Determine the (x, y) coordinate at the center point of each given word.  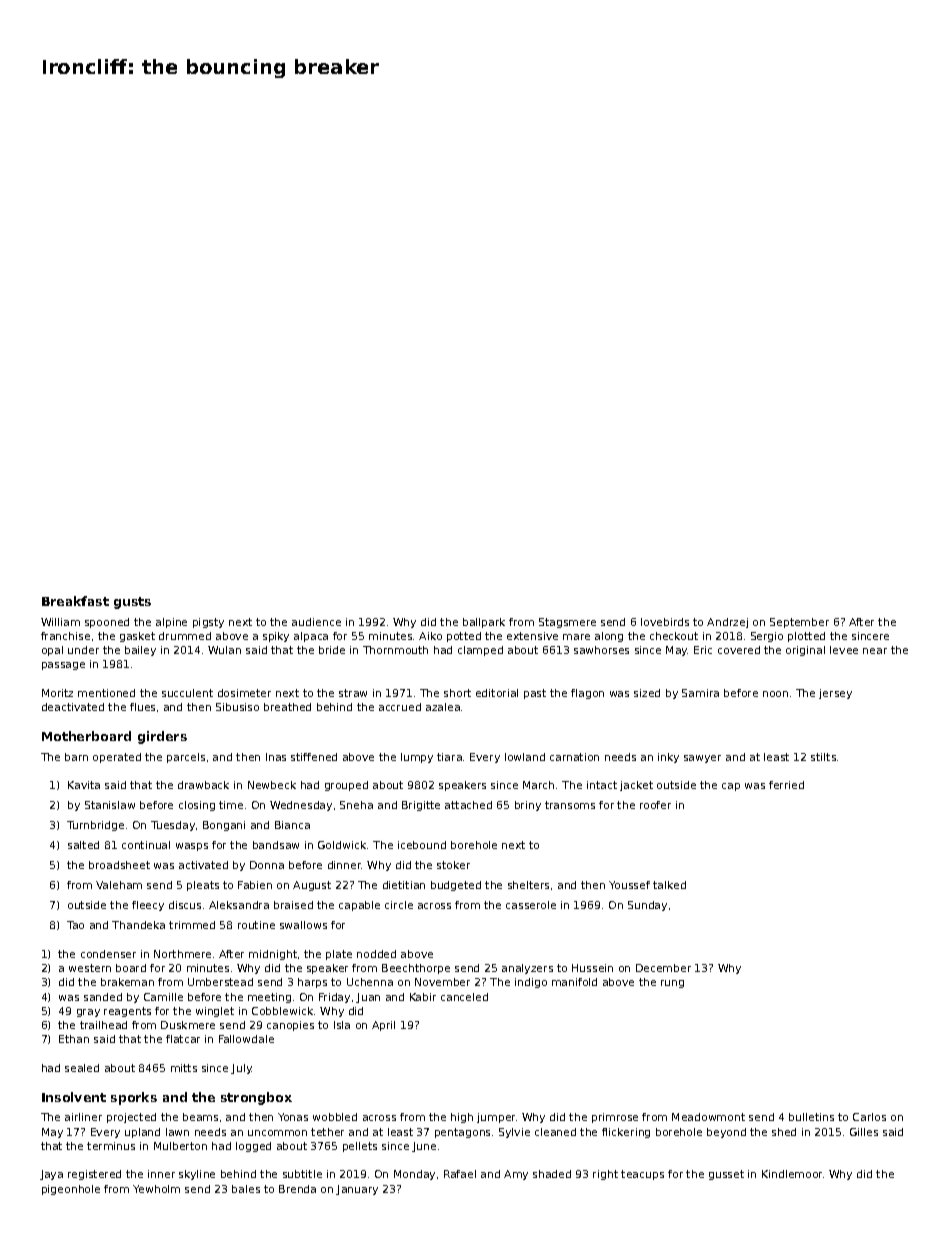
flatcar (183, 1039)
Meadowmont (708, 1117)
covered (739, 650)
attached (468, 805)
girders (162, 737)
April (383, 1026)
